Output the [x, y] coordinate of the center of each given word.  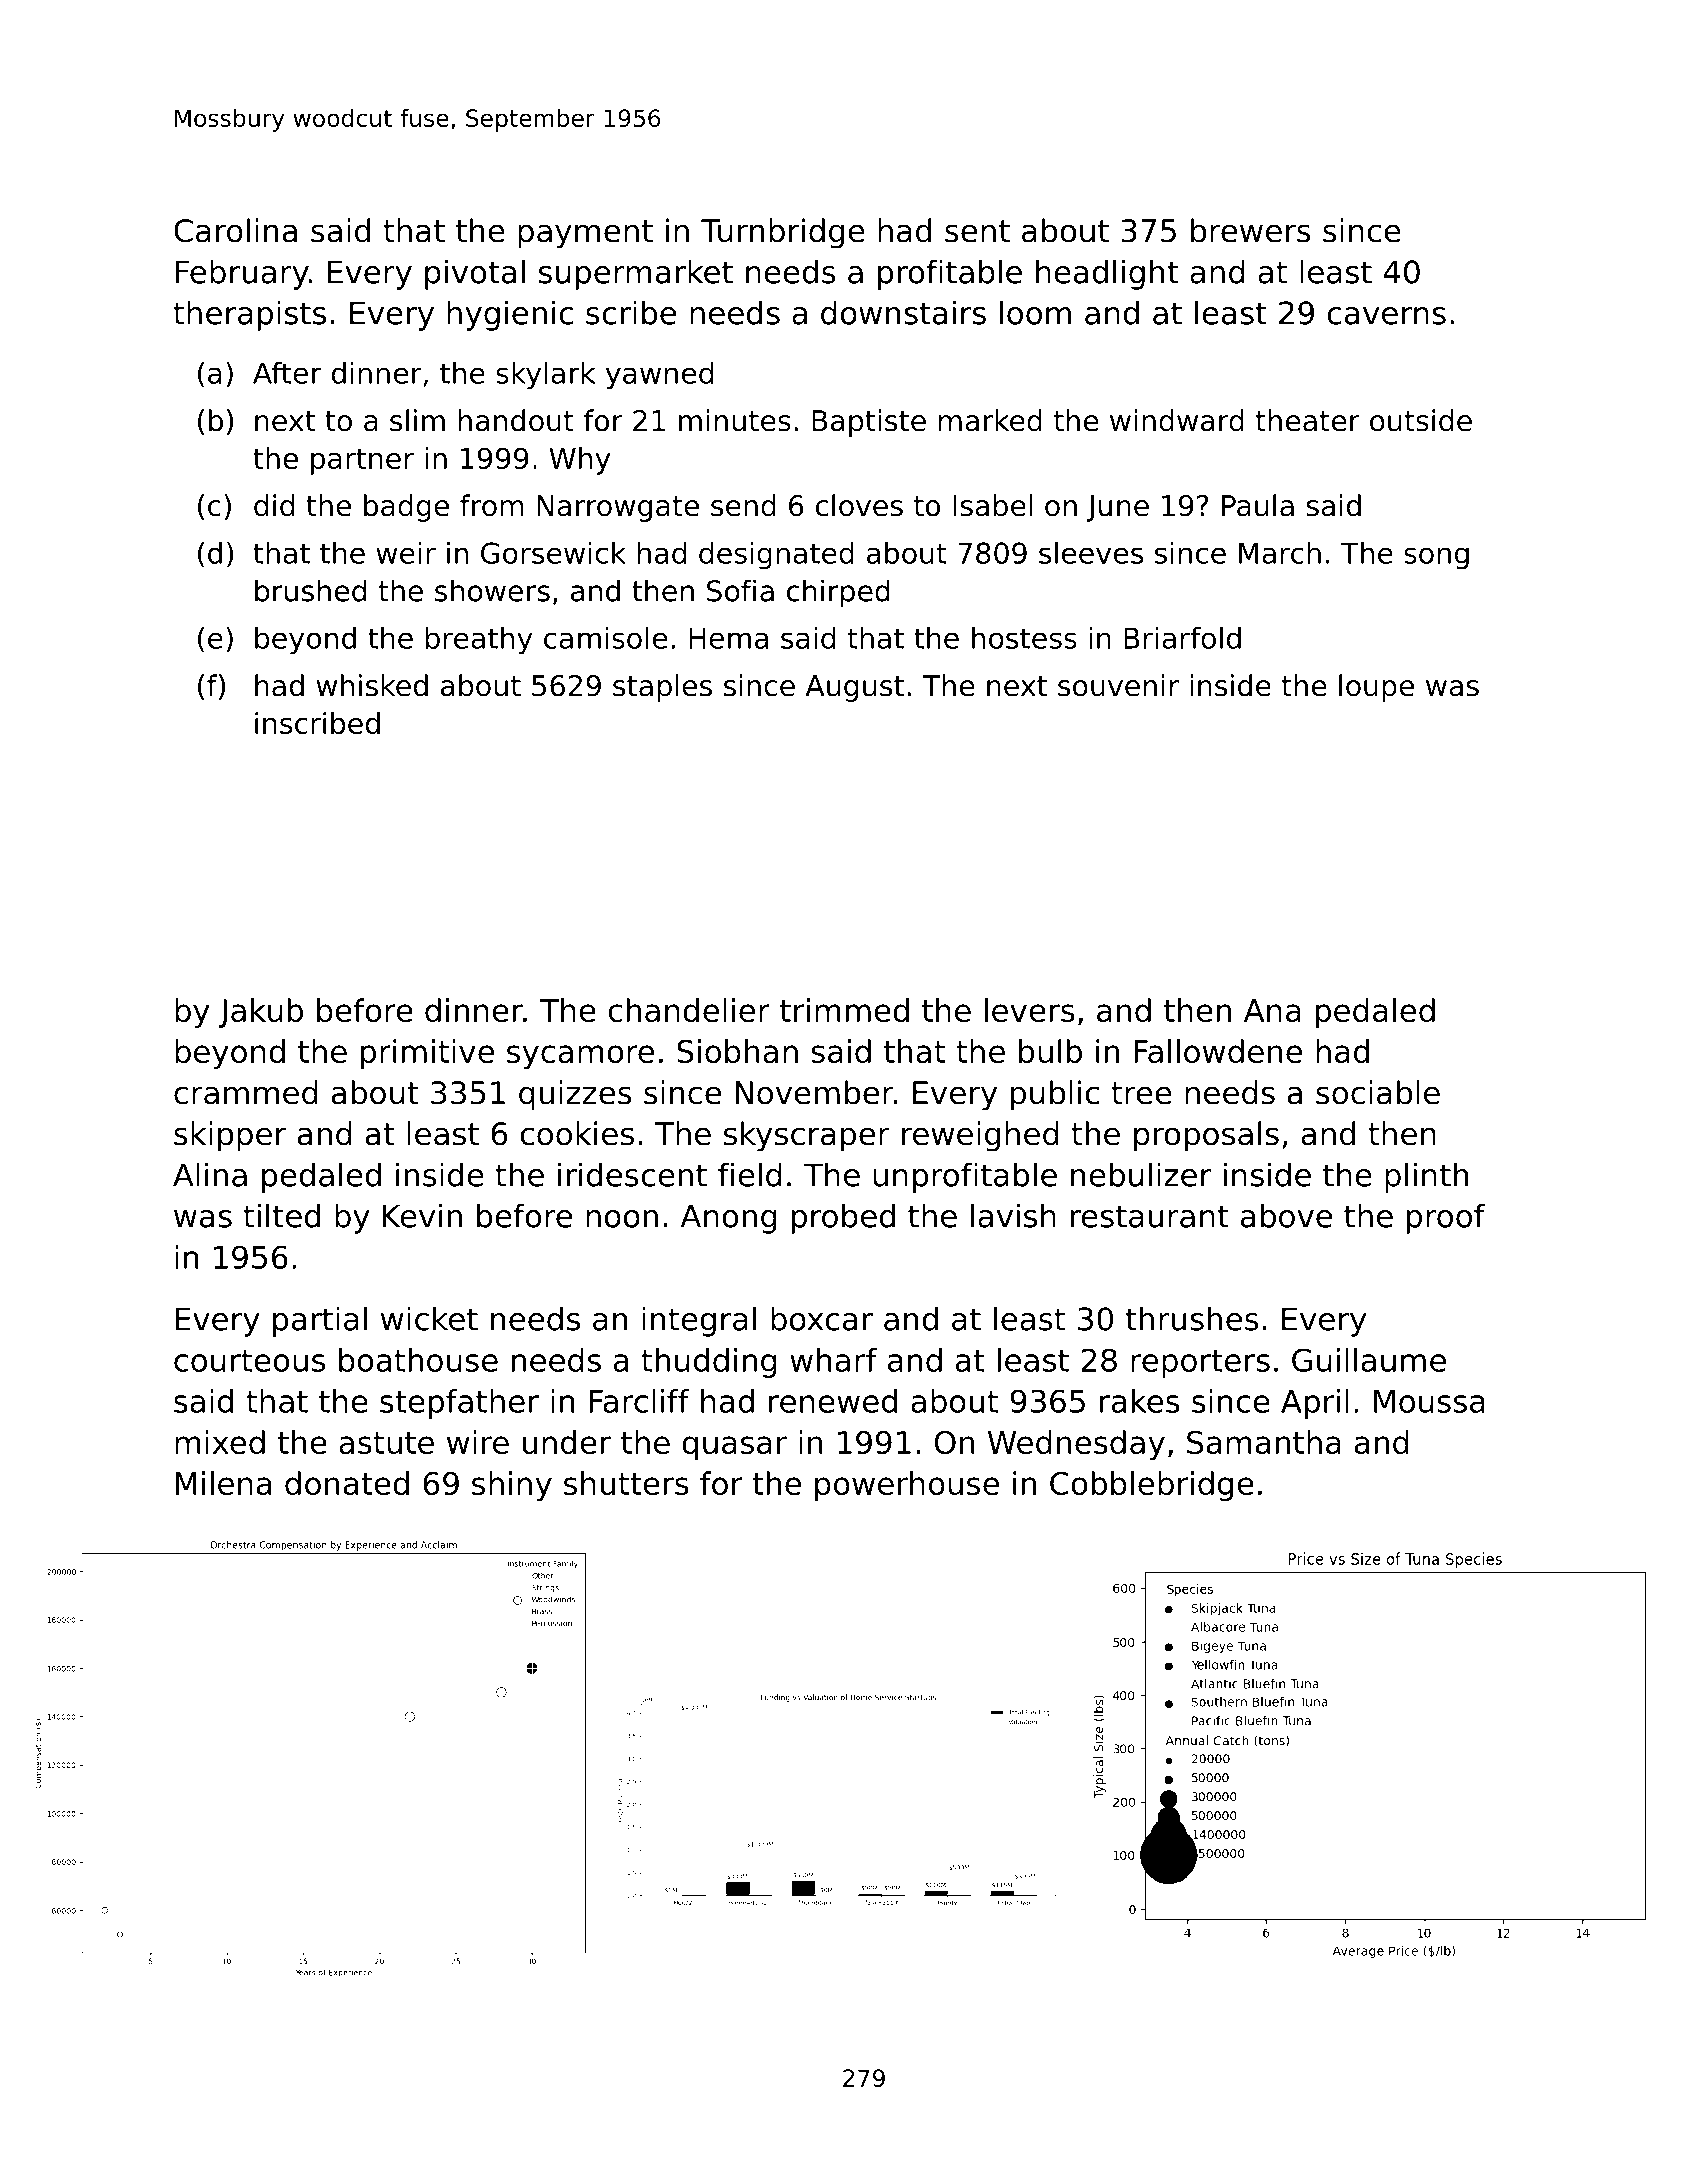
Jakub [261, 1013]
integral [699, 1321]
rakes [1140, 1401]
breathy [479, 641]
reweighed [980, 1136]
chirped [838, 593]
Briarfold [1182, 638]
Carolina [235, 230]
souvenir [1118, 685]
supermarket [636, 274]
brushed [310, 590]
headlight [1107, 274]
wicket [429, 1318]
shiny [512, 1486]
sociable [1378, 1092]
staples [662, 688]
